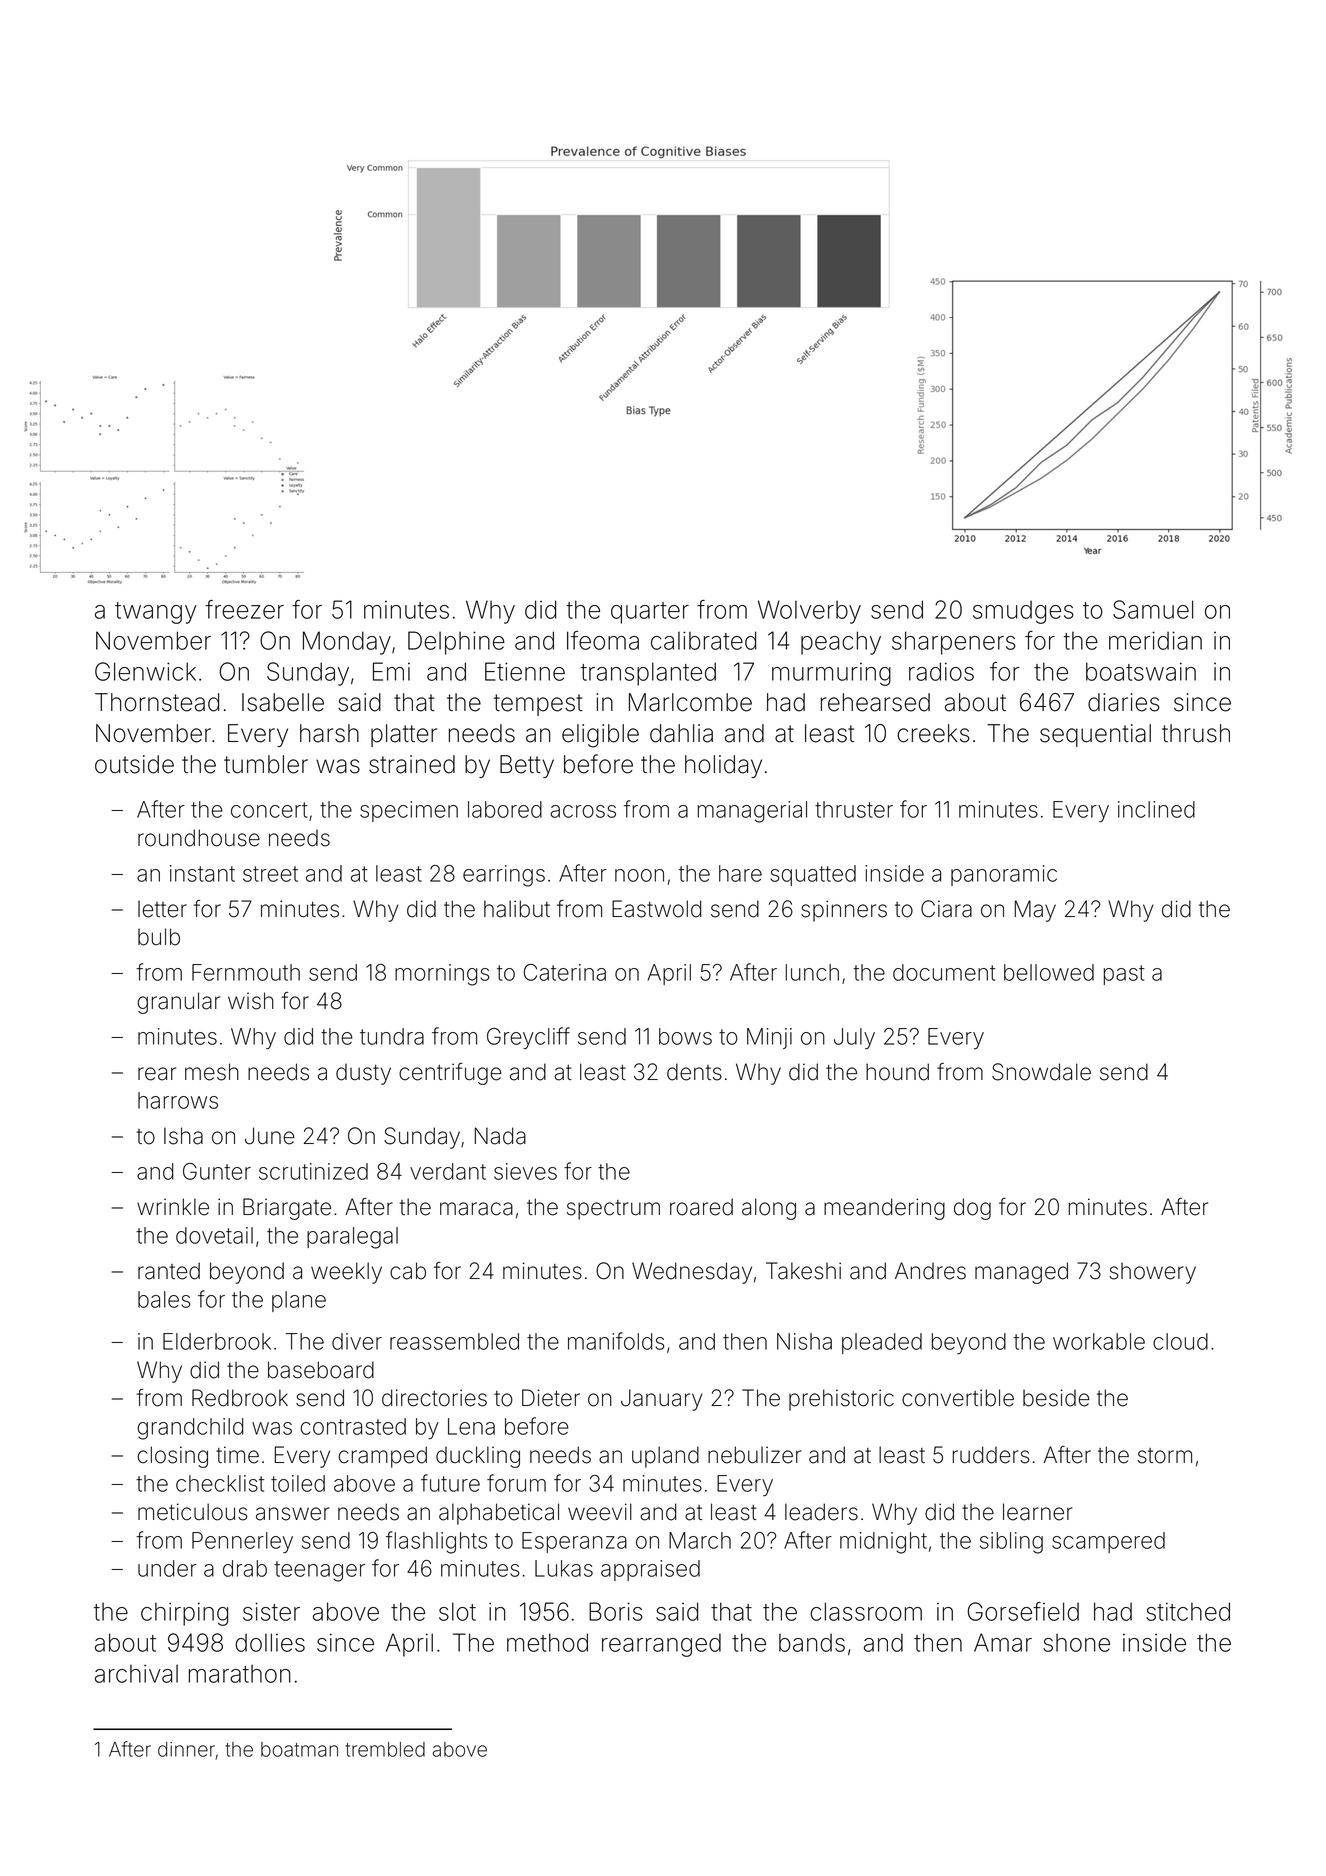  Describe the element at coordinates (299, 1749) in the screenshot. I see `boatman` at that location.
